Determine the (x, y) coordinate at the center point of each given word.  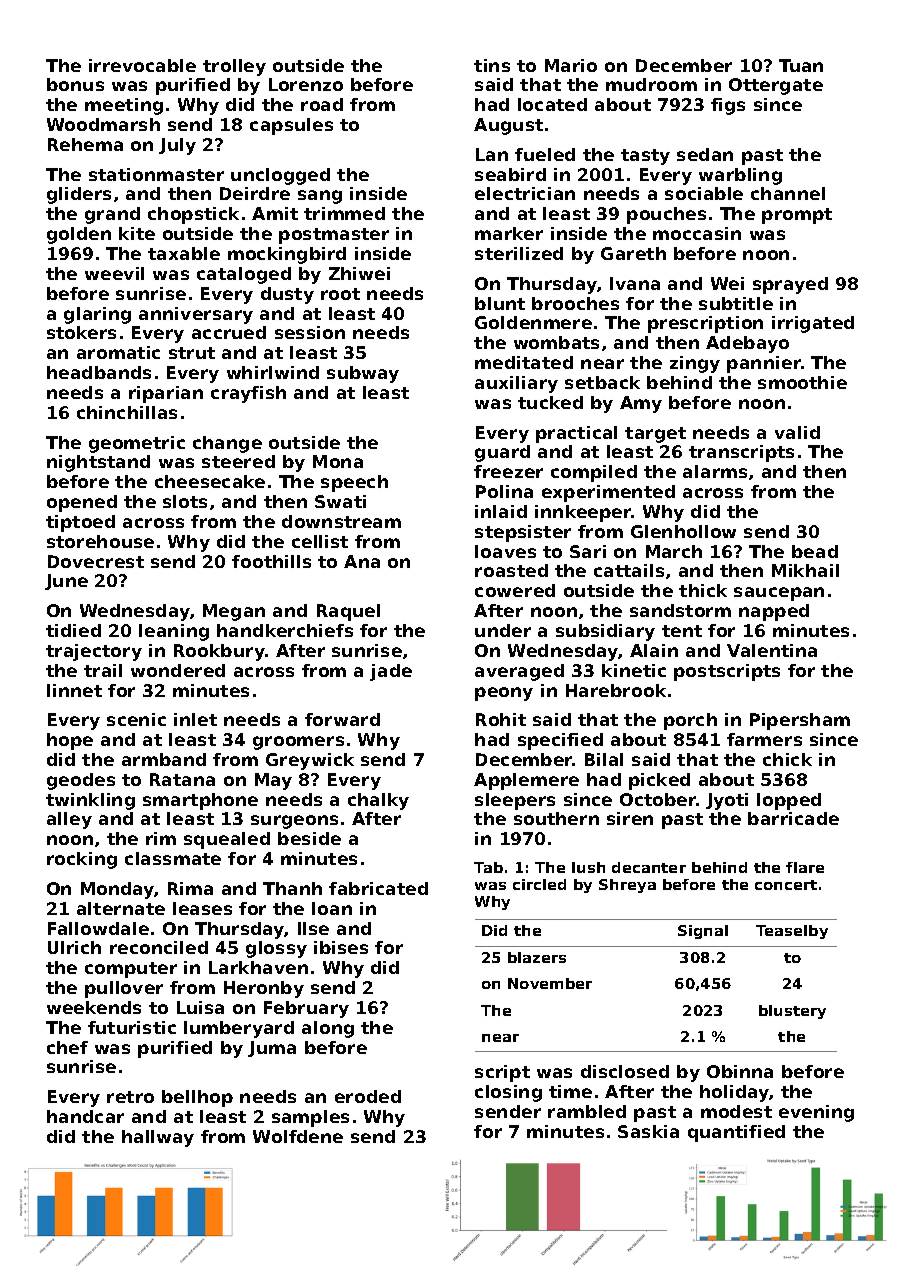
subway (363, 374)
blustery (792, 1012)
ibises (341, 947)
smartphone (200, 801)
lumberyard (239, 1029)
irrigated (813, 324)
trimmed (344, 213)
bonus (75, 84)
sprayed (790, 285)
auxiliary (516, 384)
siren (630, 818)
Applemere (526, 781)
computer (131, 970)
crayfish (248, 394)
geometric (137, 444)
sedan (705, 154)
